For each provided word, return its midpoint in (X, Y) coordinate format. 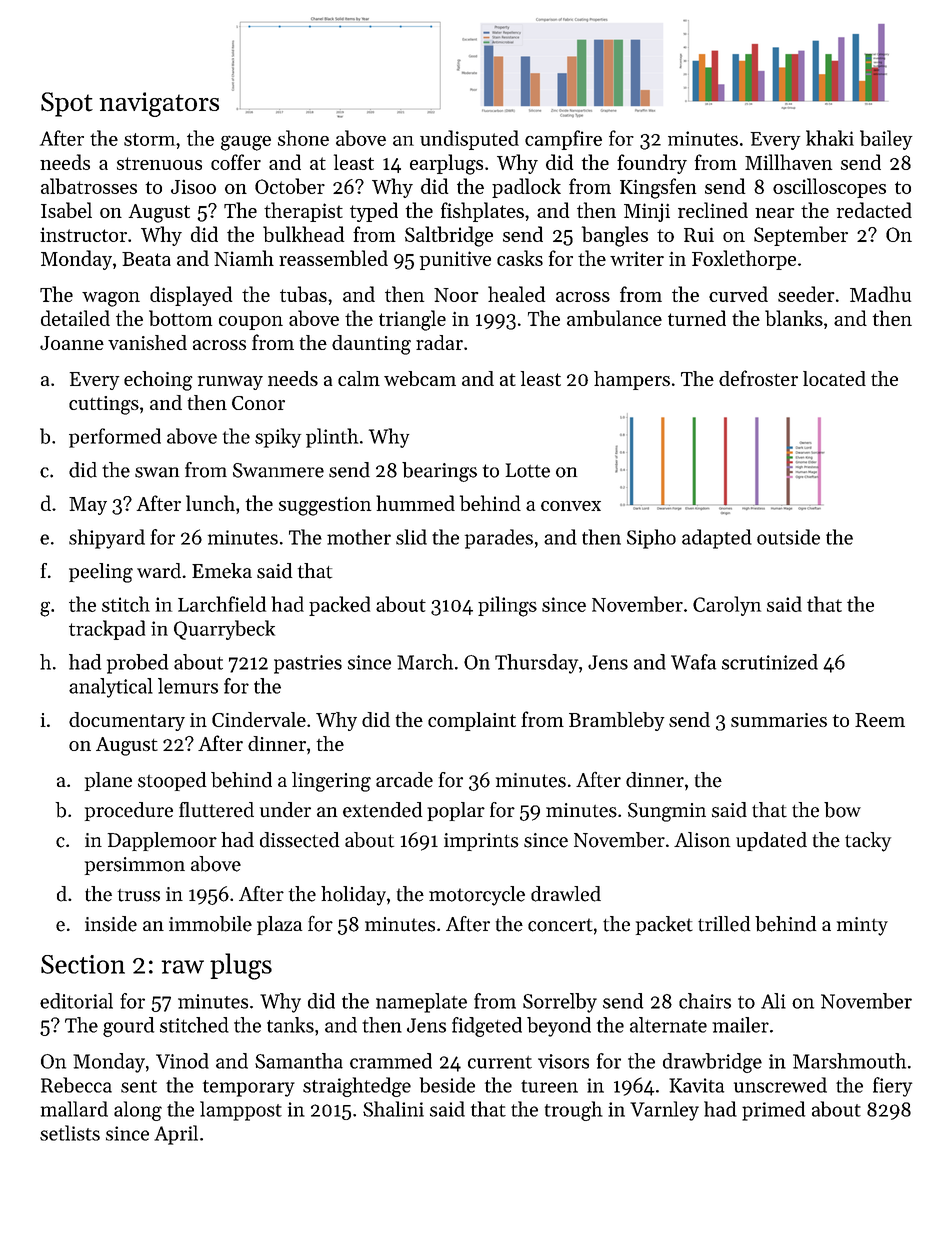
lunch (210, 503)
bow (842, 810)
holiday (353, 896)
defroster (758, 378)
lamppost (241, 1111)
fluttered (216, 810)
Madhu (880, 294)
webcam (420, 378)
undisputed (469, 140)
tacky (868, 842)
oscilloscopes (829, 188)
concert (560, 925)
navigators (159, 104)
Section (83, 964)
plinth (332, 438)
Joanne (72, 343)
